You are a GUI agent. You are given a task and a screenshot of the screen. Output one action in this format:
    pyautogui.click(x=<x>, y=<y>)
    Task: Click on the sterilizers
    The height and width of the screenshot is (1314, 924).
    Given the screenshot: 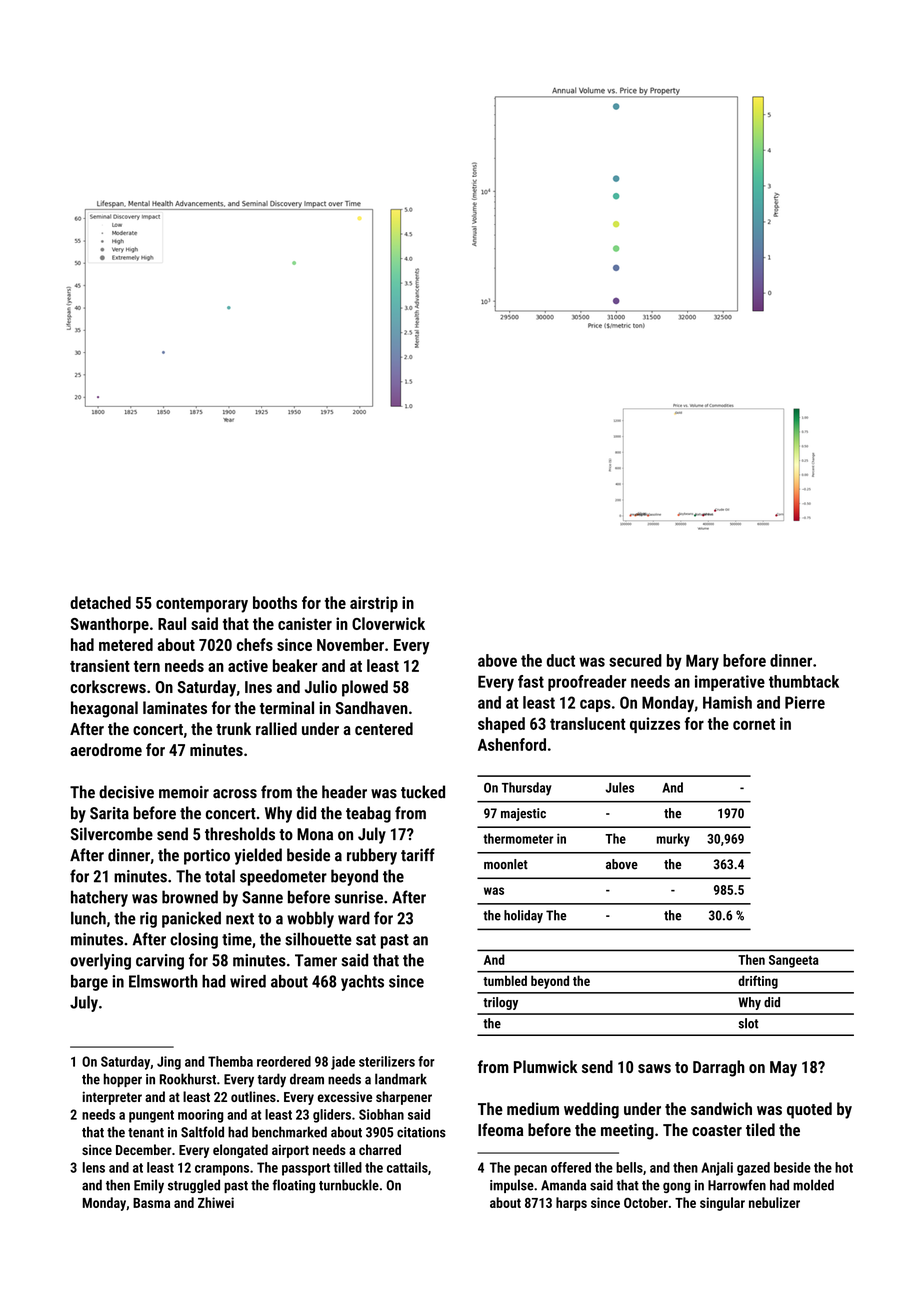 What is the action you would take?
    pyautogui.click(x=387, y=1061)
